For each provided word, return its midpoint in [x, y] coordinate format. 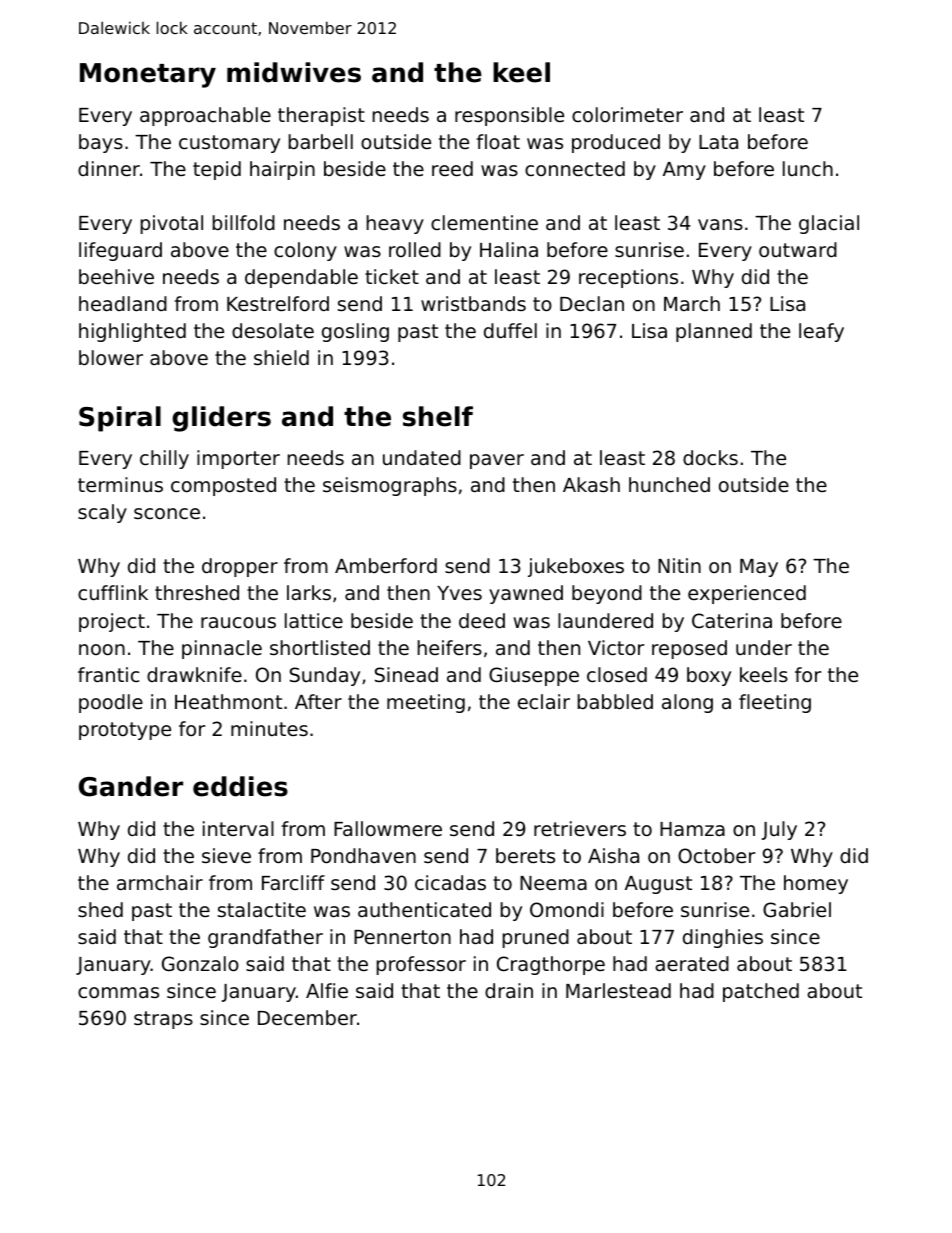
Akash [591, 484]
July [779, 830]
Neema [553, 883]
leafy [821, 332]
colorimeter [627, 114]
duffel [510, 330]
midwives [294, 72]
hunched [669, 484]
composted [223, 486]
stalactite [262, 909]
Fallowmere [388, 828]
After [318, 701]
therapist [321, 116]
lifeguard [120, 251]
